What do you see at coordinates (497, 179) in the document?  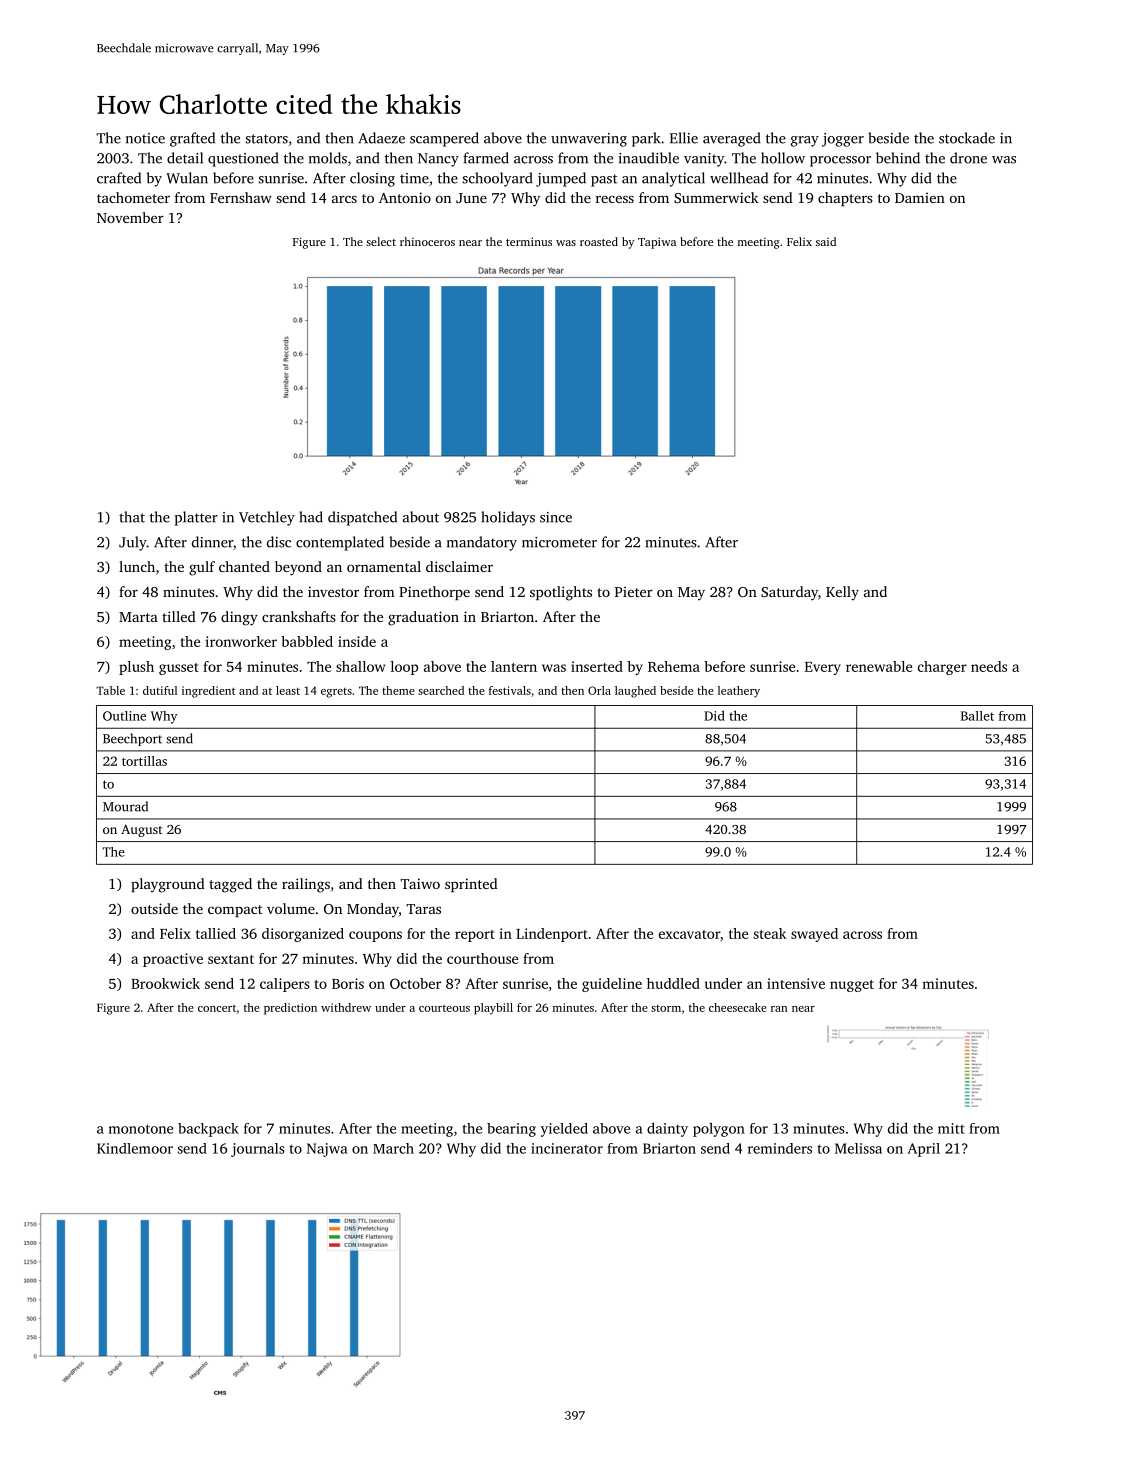 I see `schoolyard` at bounding box center [497, 179].
